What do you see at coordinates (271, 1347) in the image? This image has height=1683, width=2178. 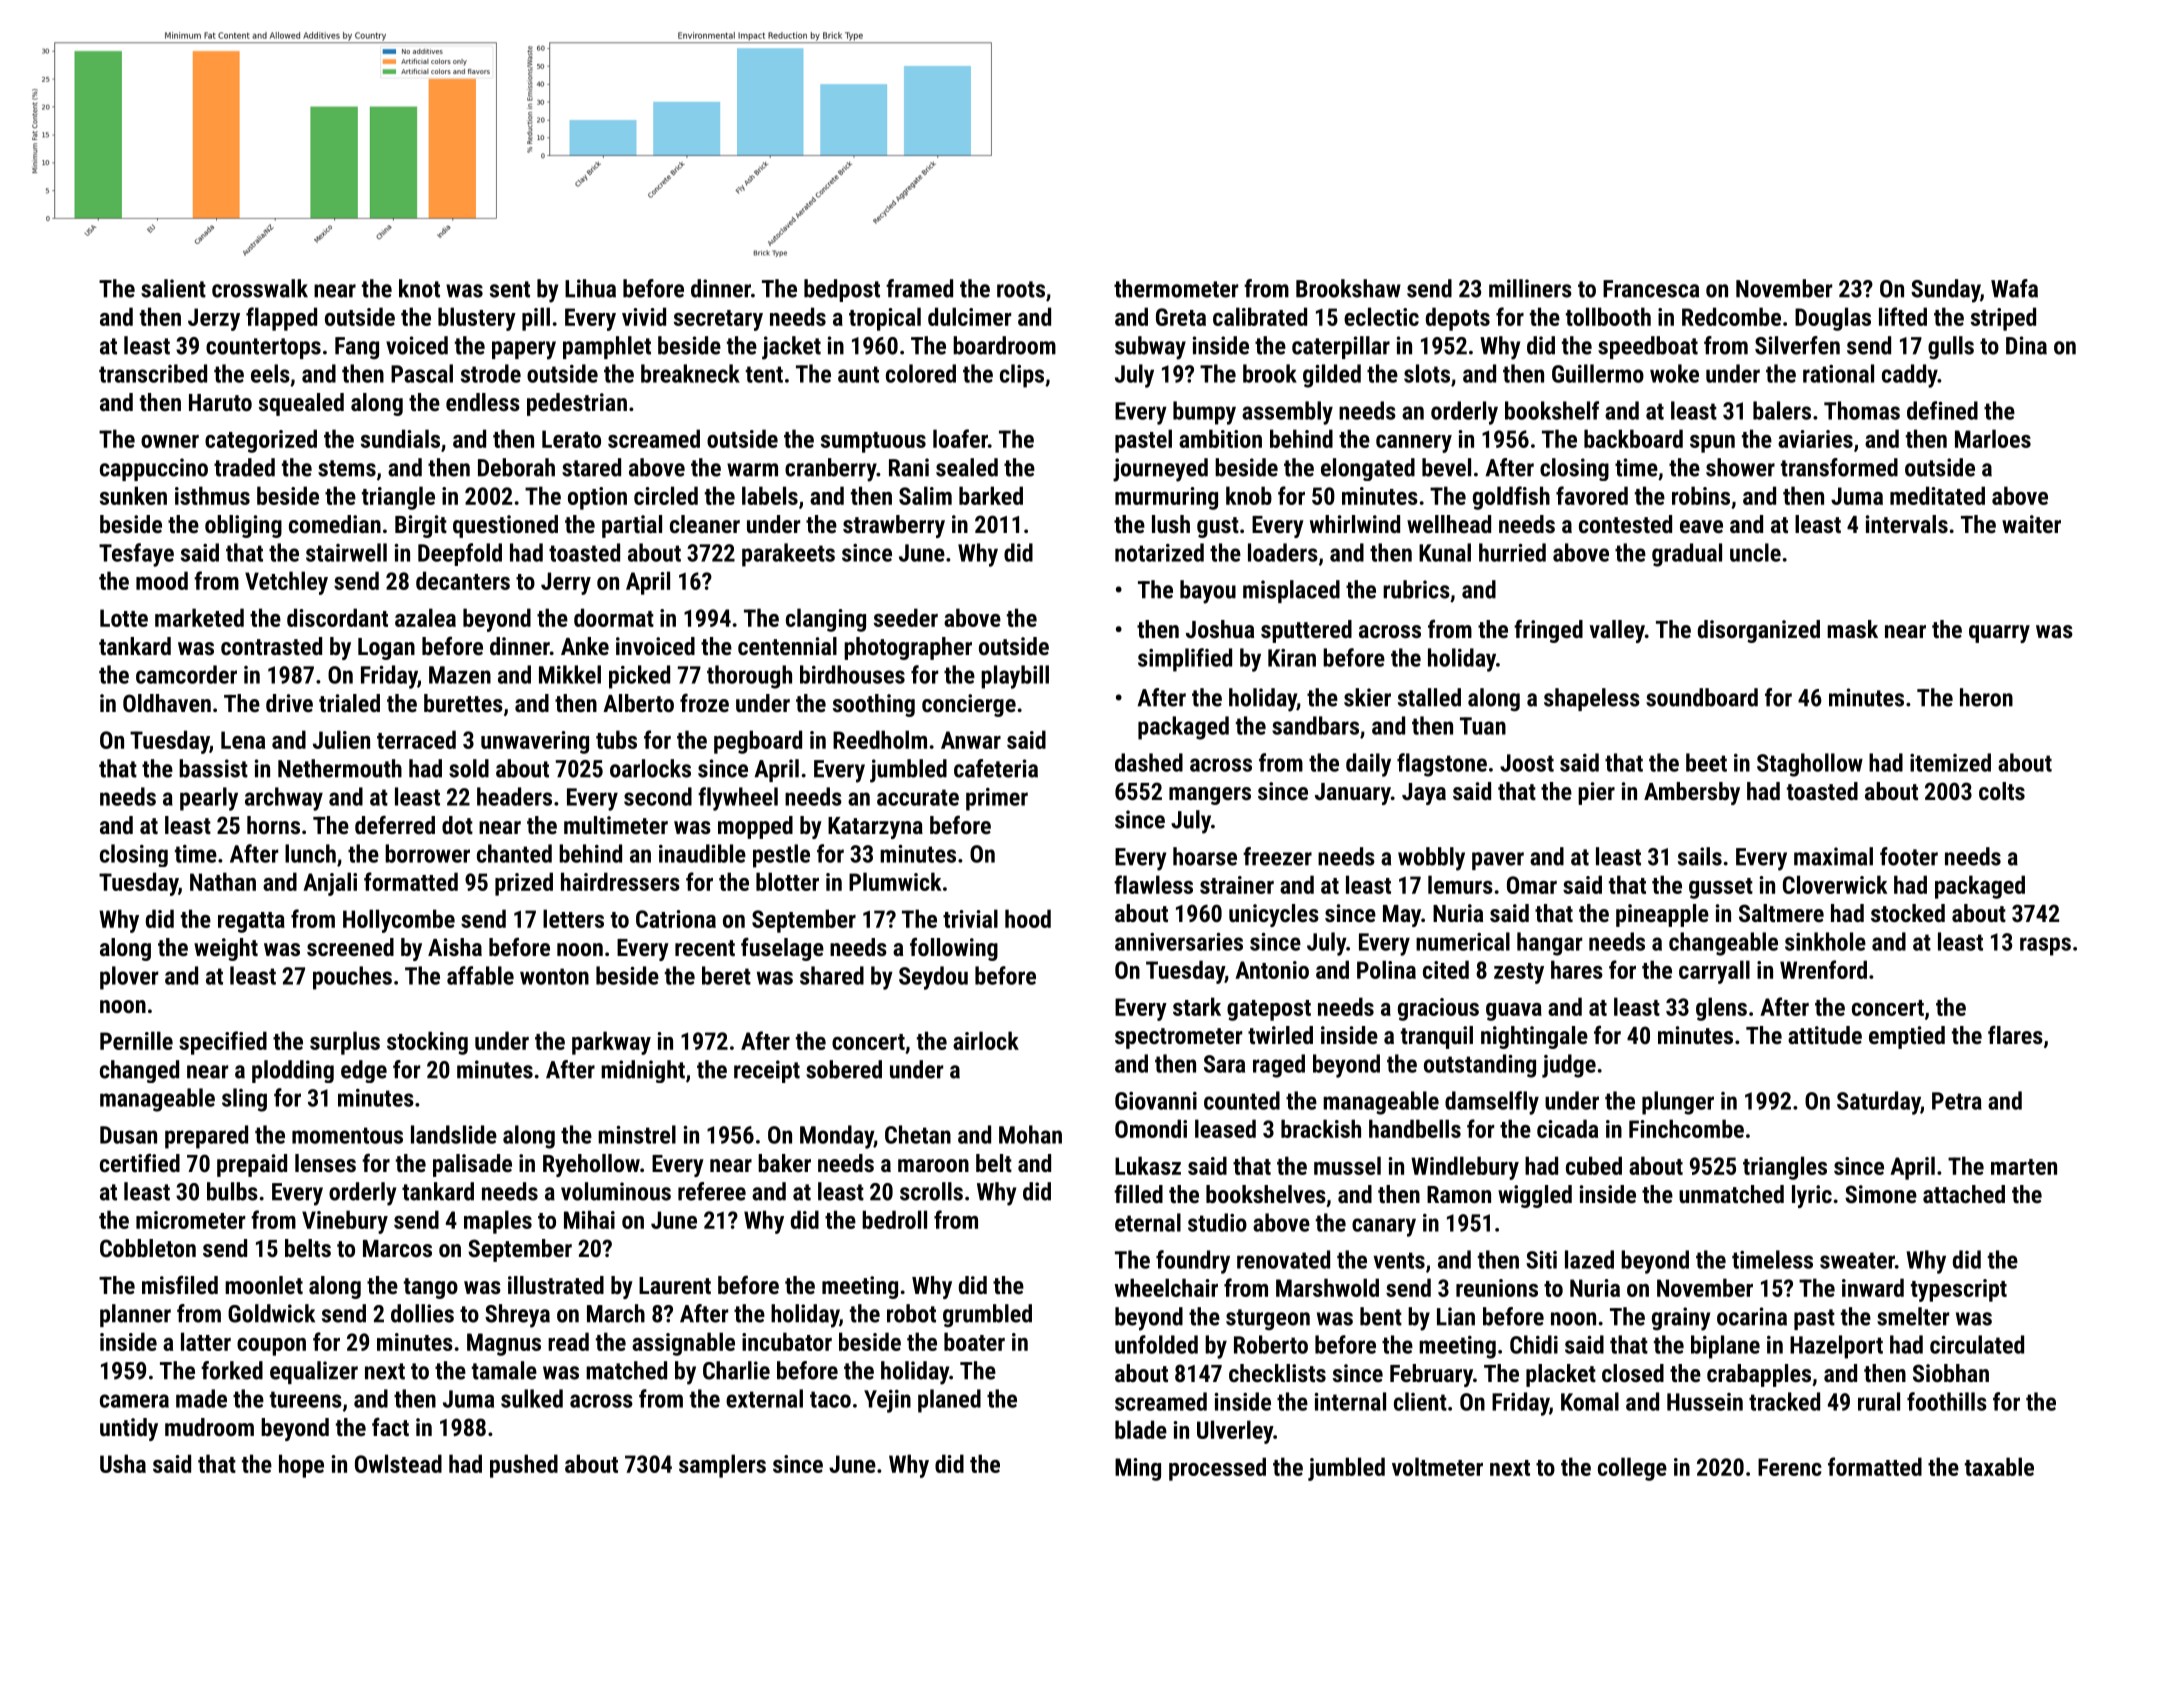 I see `coupon` at bounding box center [271, 1347].
